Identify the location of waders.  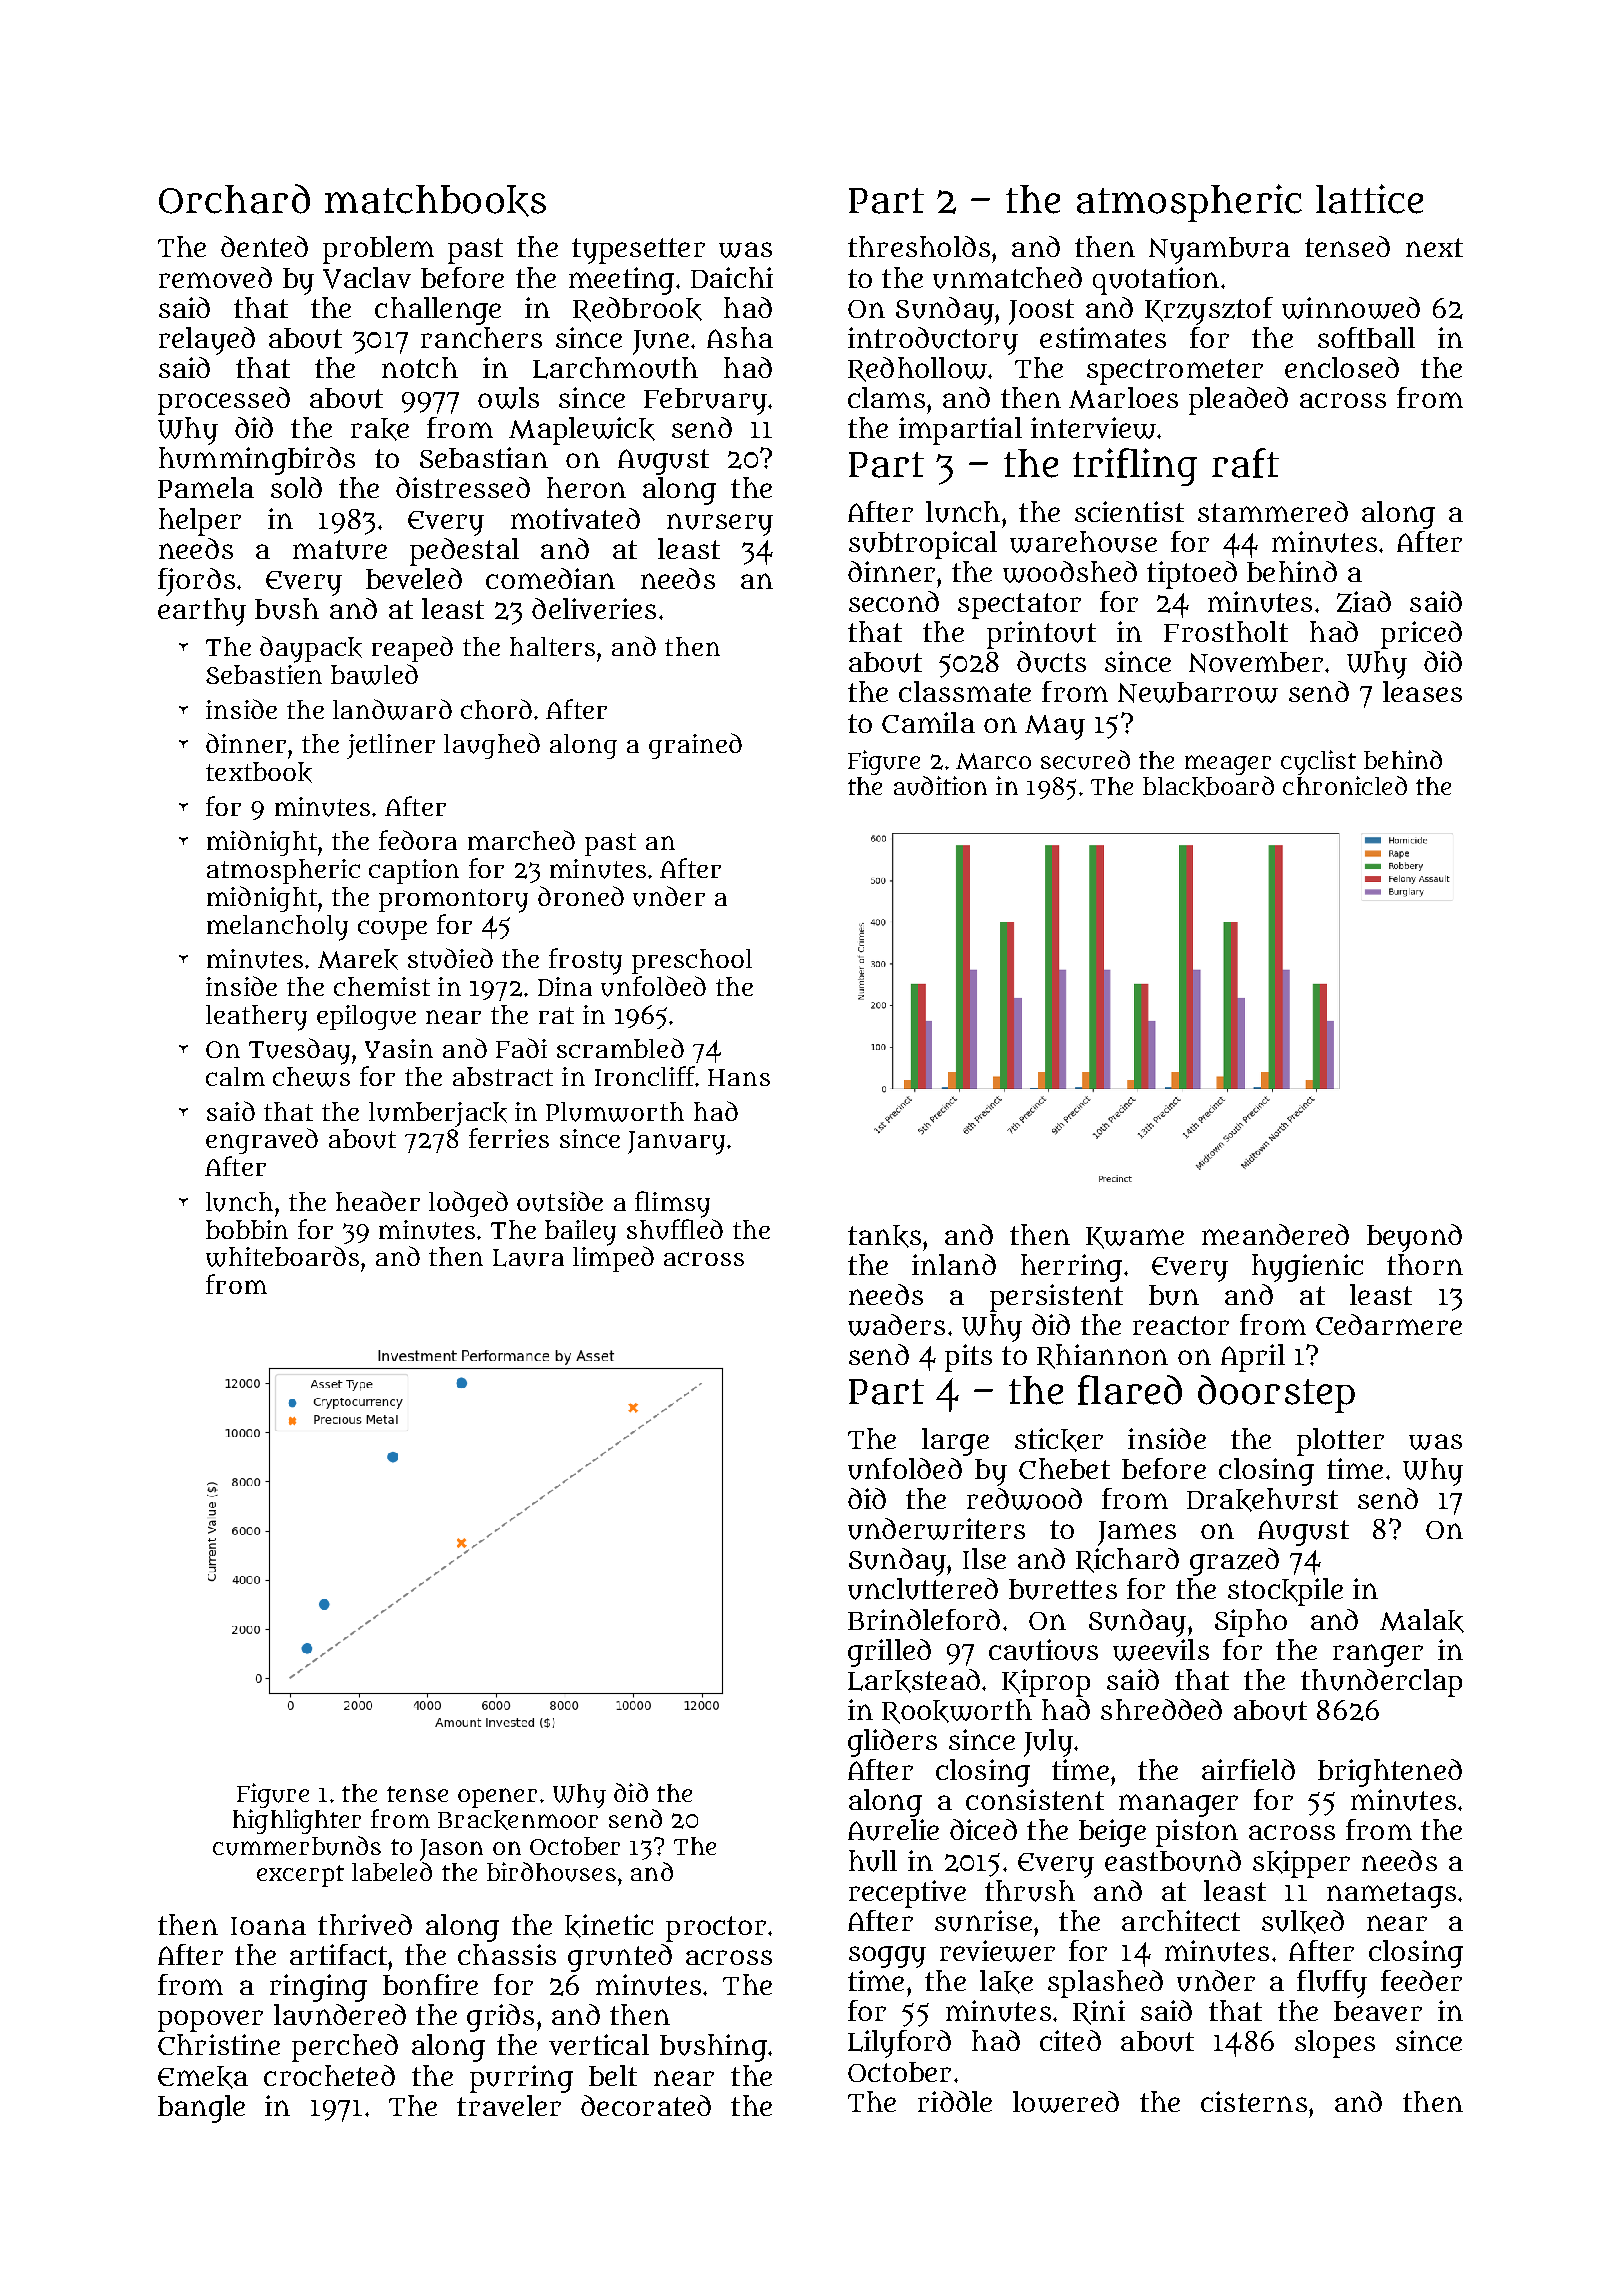
(896, 1325).
